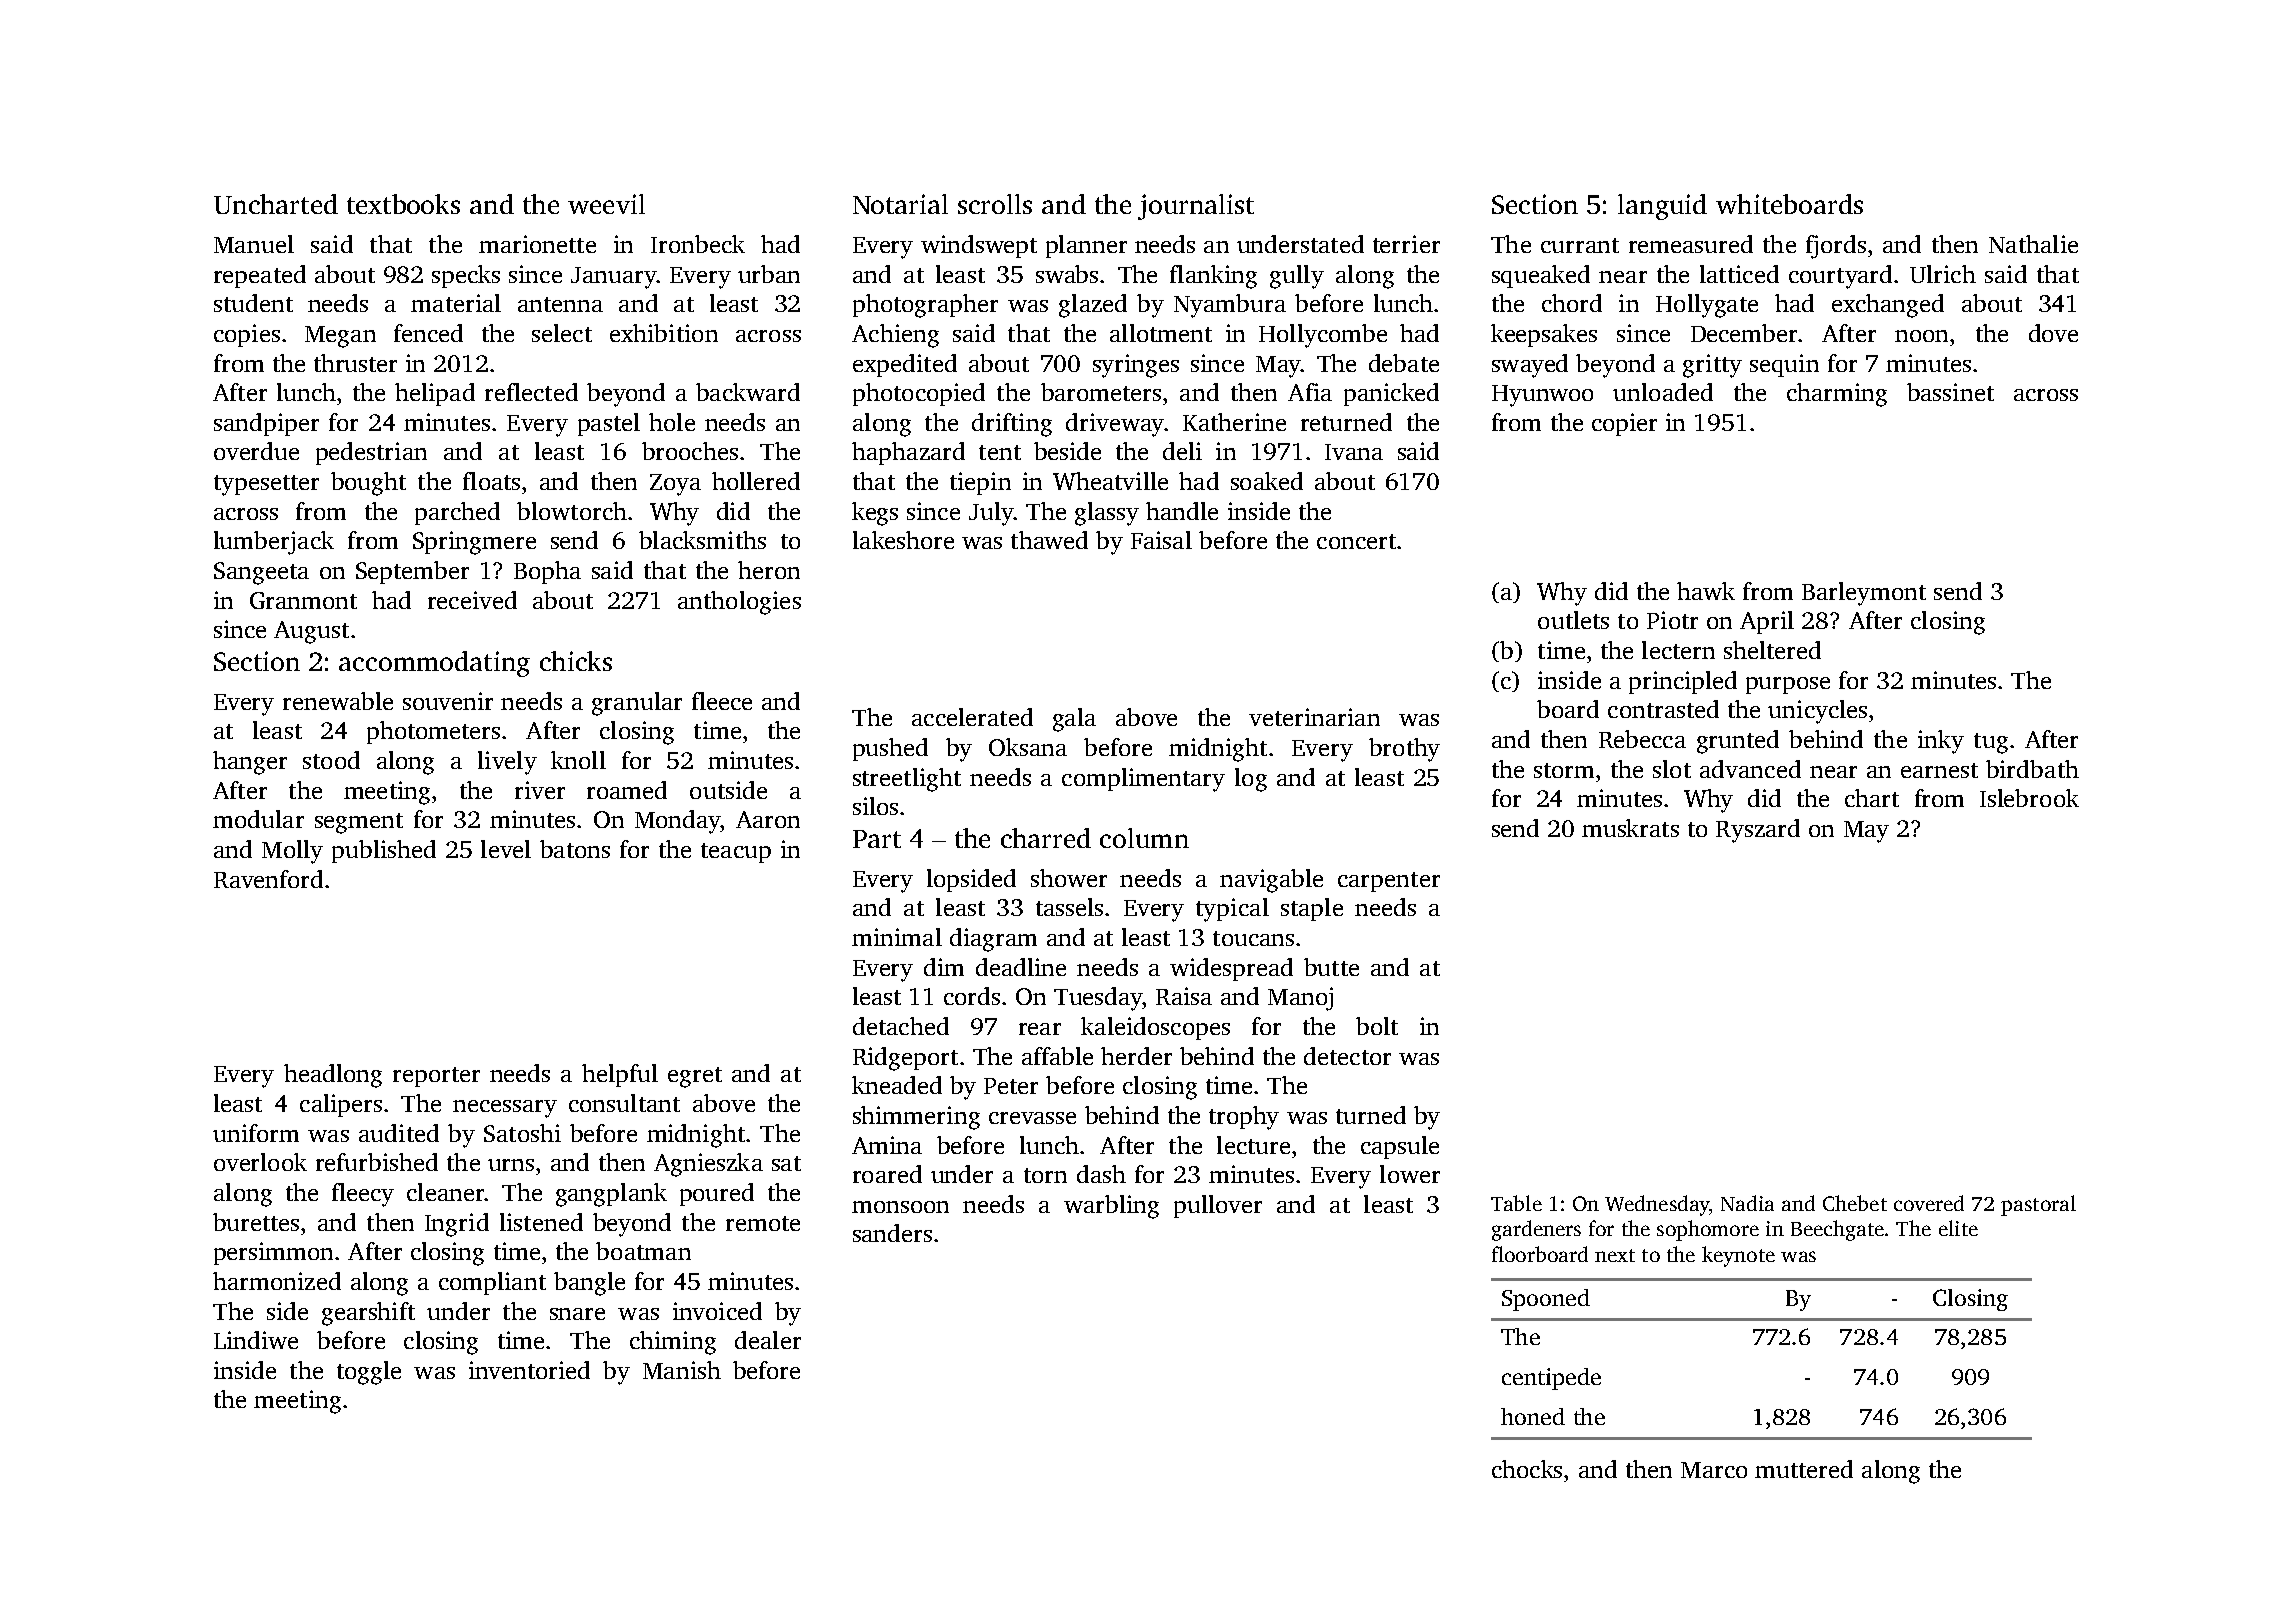  Describe the element at coordinates (529, 1370) in the image. I see `inventoried` at that location.
